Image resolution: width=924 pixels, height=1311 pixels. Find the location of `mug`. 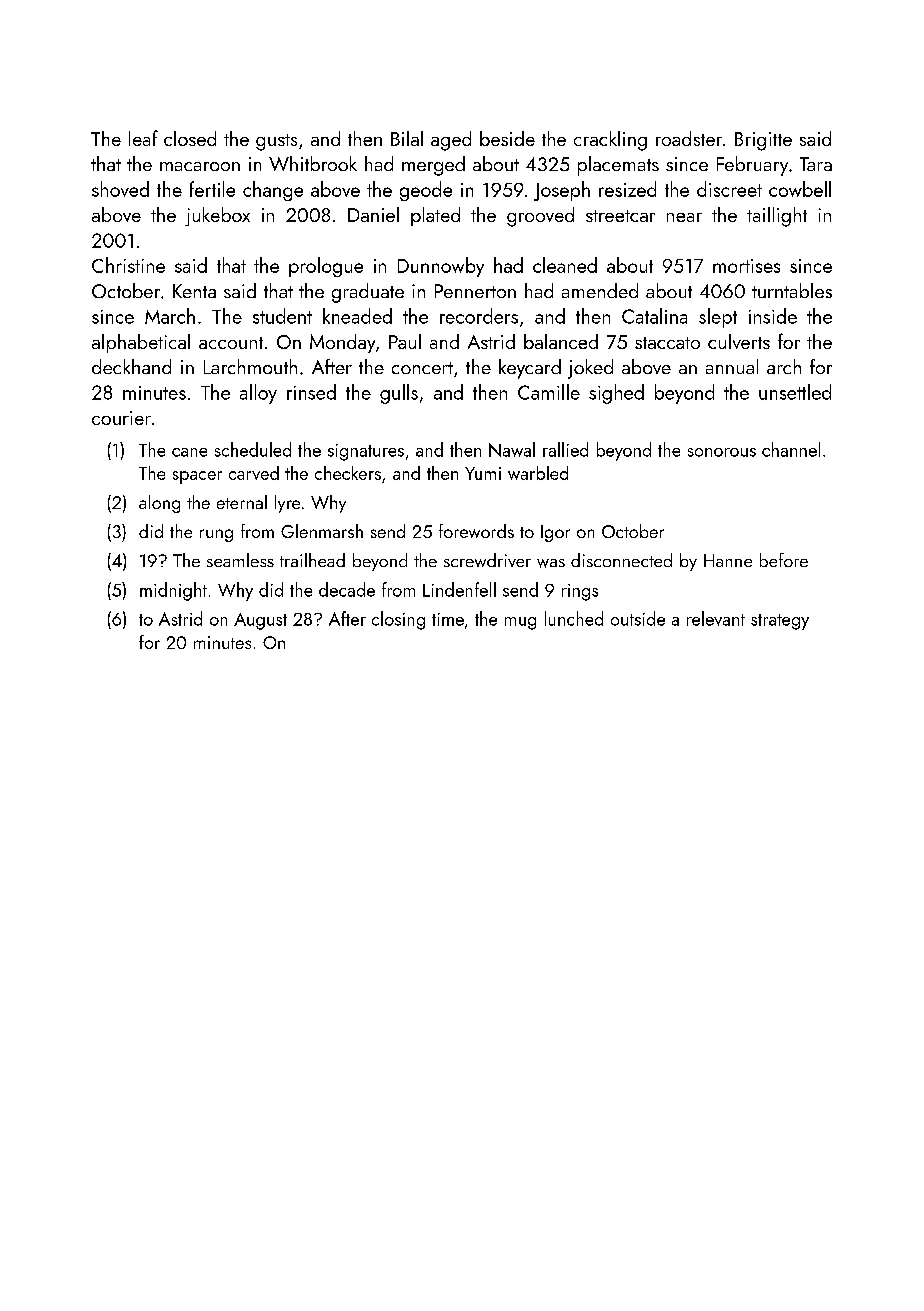

mug is located at coordinates (520, 623).
